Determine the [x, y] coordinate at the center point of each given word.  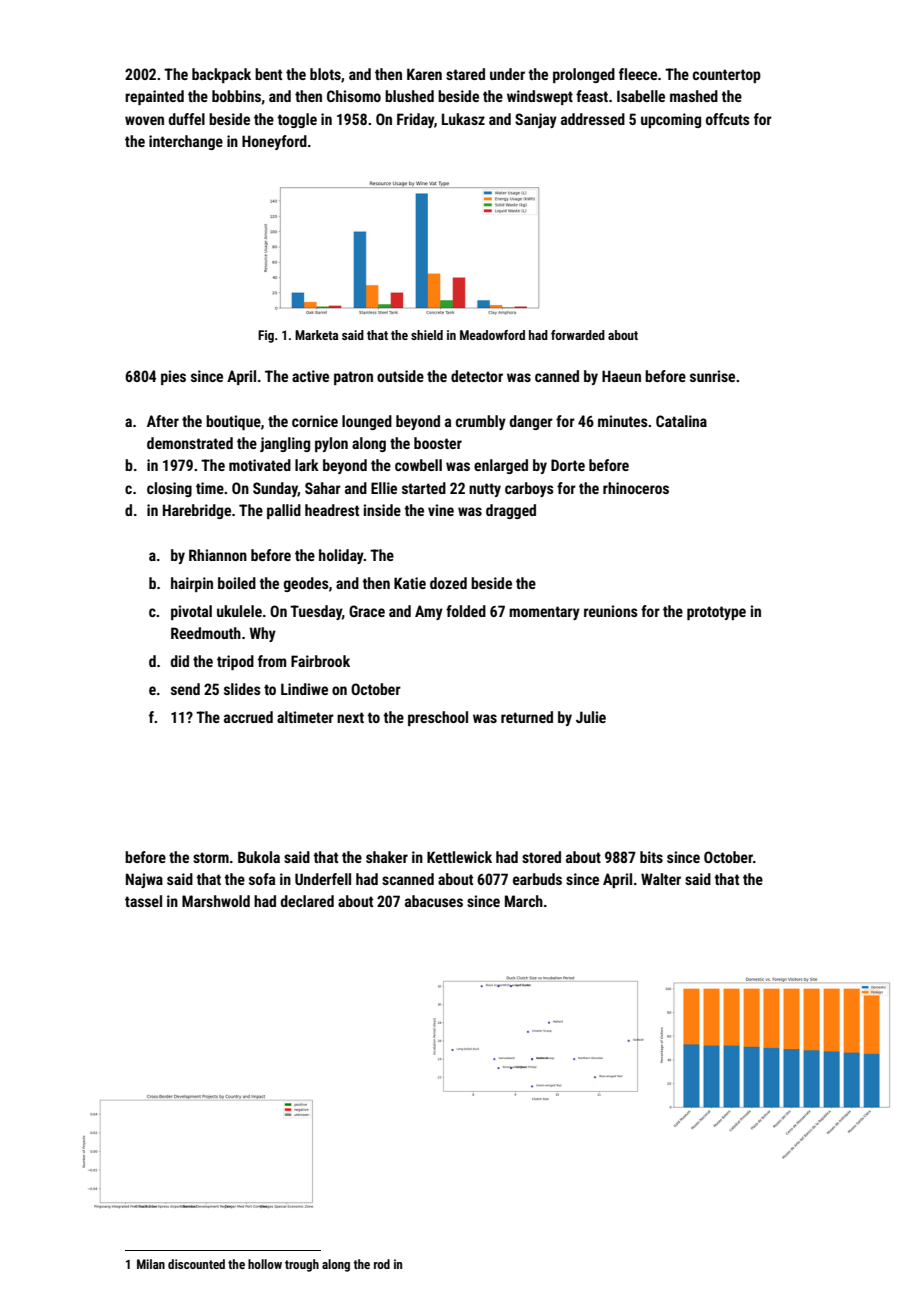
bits [651, 857]
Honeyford [274, 142]
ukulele [239, 611]
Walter [661, 879]
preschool [438, 718]
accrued [248, 717]
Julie [591, 717]
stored [541, 857]
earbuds [537, 879]
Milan [151, 1264]
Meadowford [492, 335]
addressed [593, 119]
